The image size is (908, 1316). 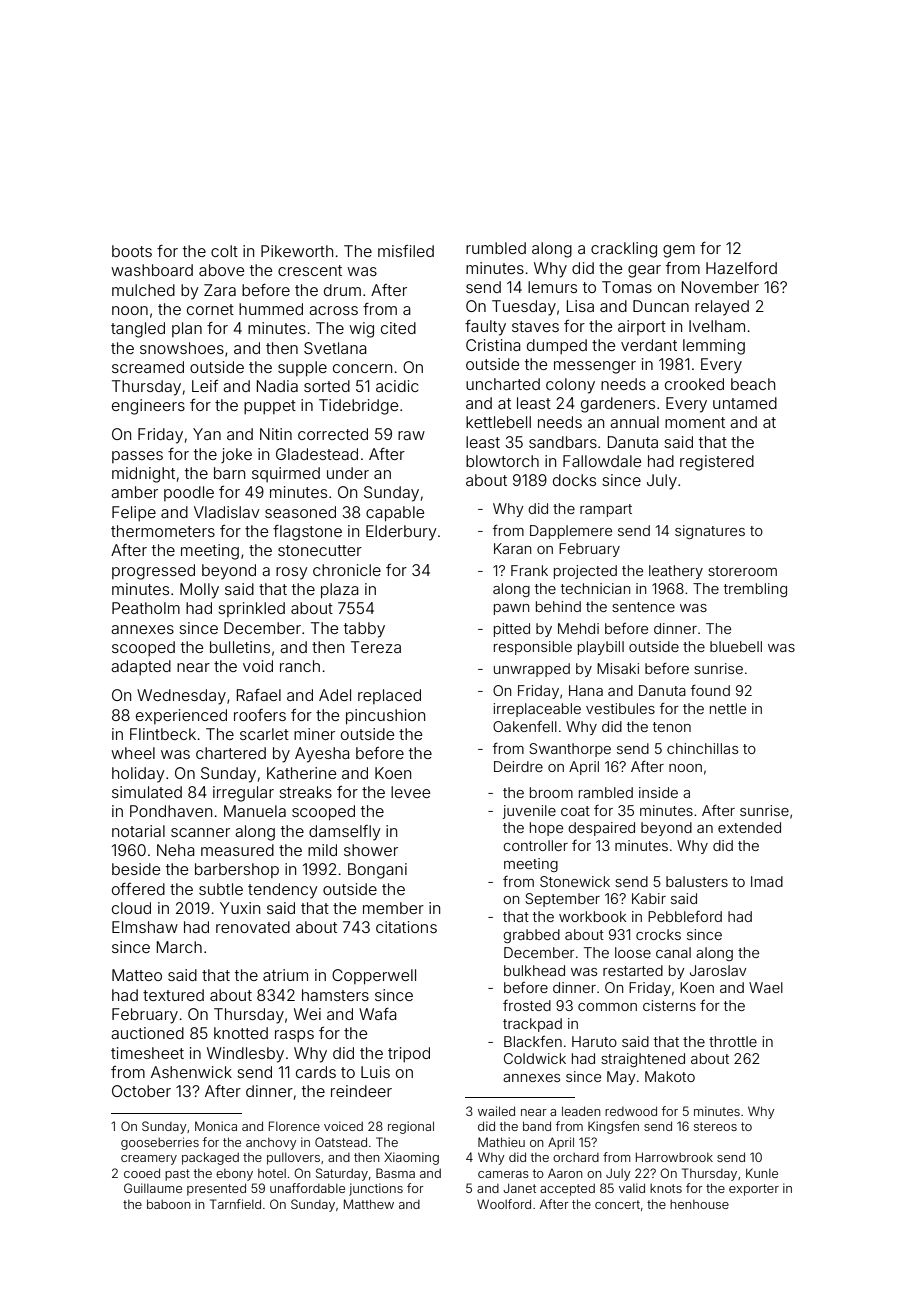 What do you see at coordinates (389, 696) in the screenshot?
I see `replaced` at bounding box center [389, 696].
